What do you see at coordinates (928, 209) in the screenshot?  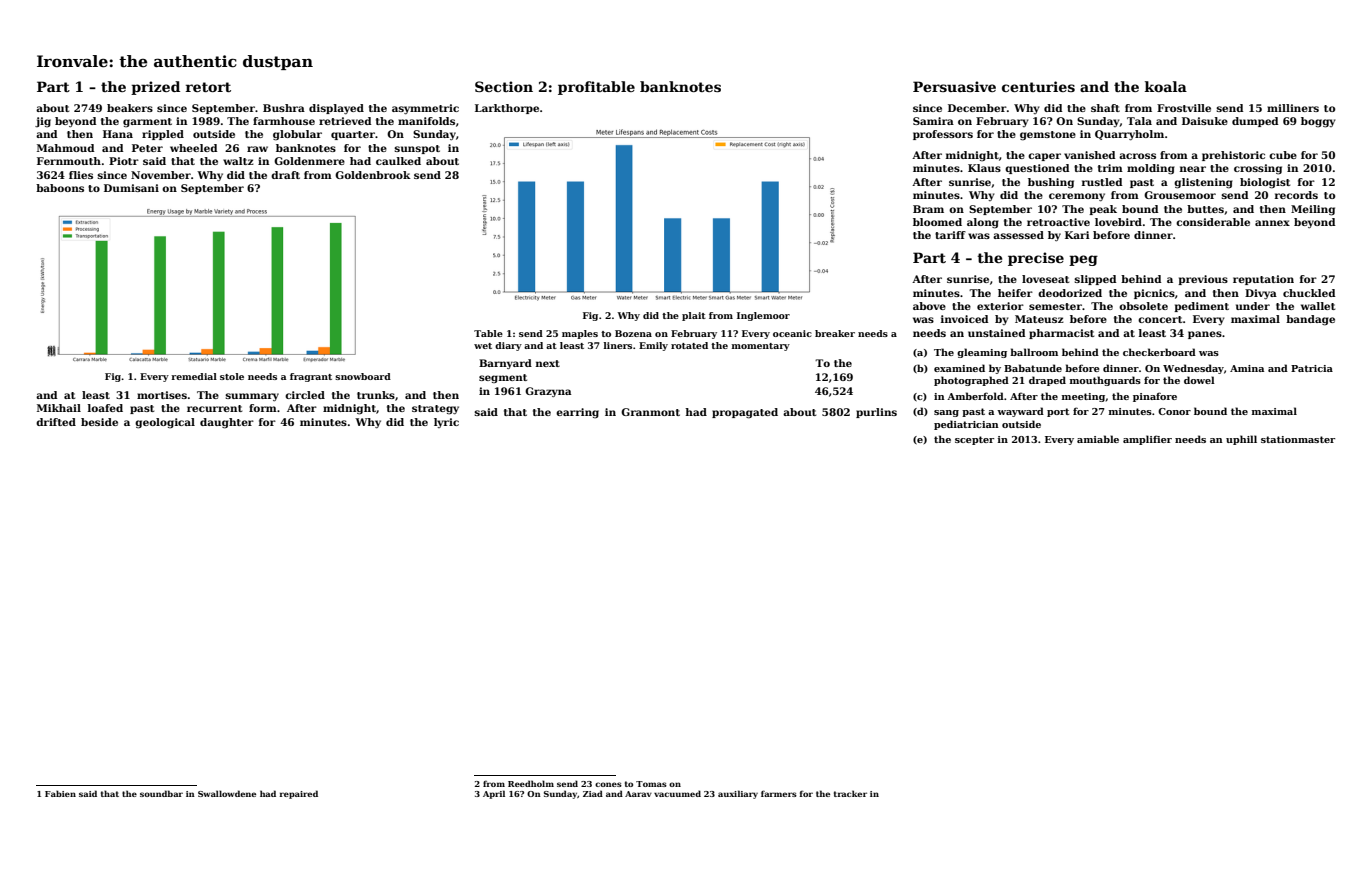 I see `Bram` at bounding box center [928, 209].
